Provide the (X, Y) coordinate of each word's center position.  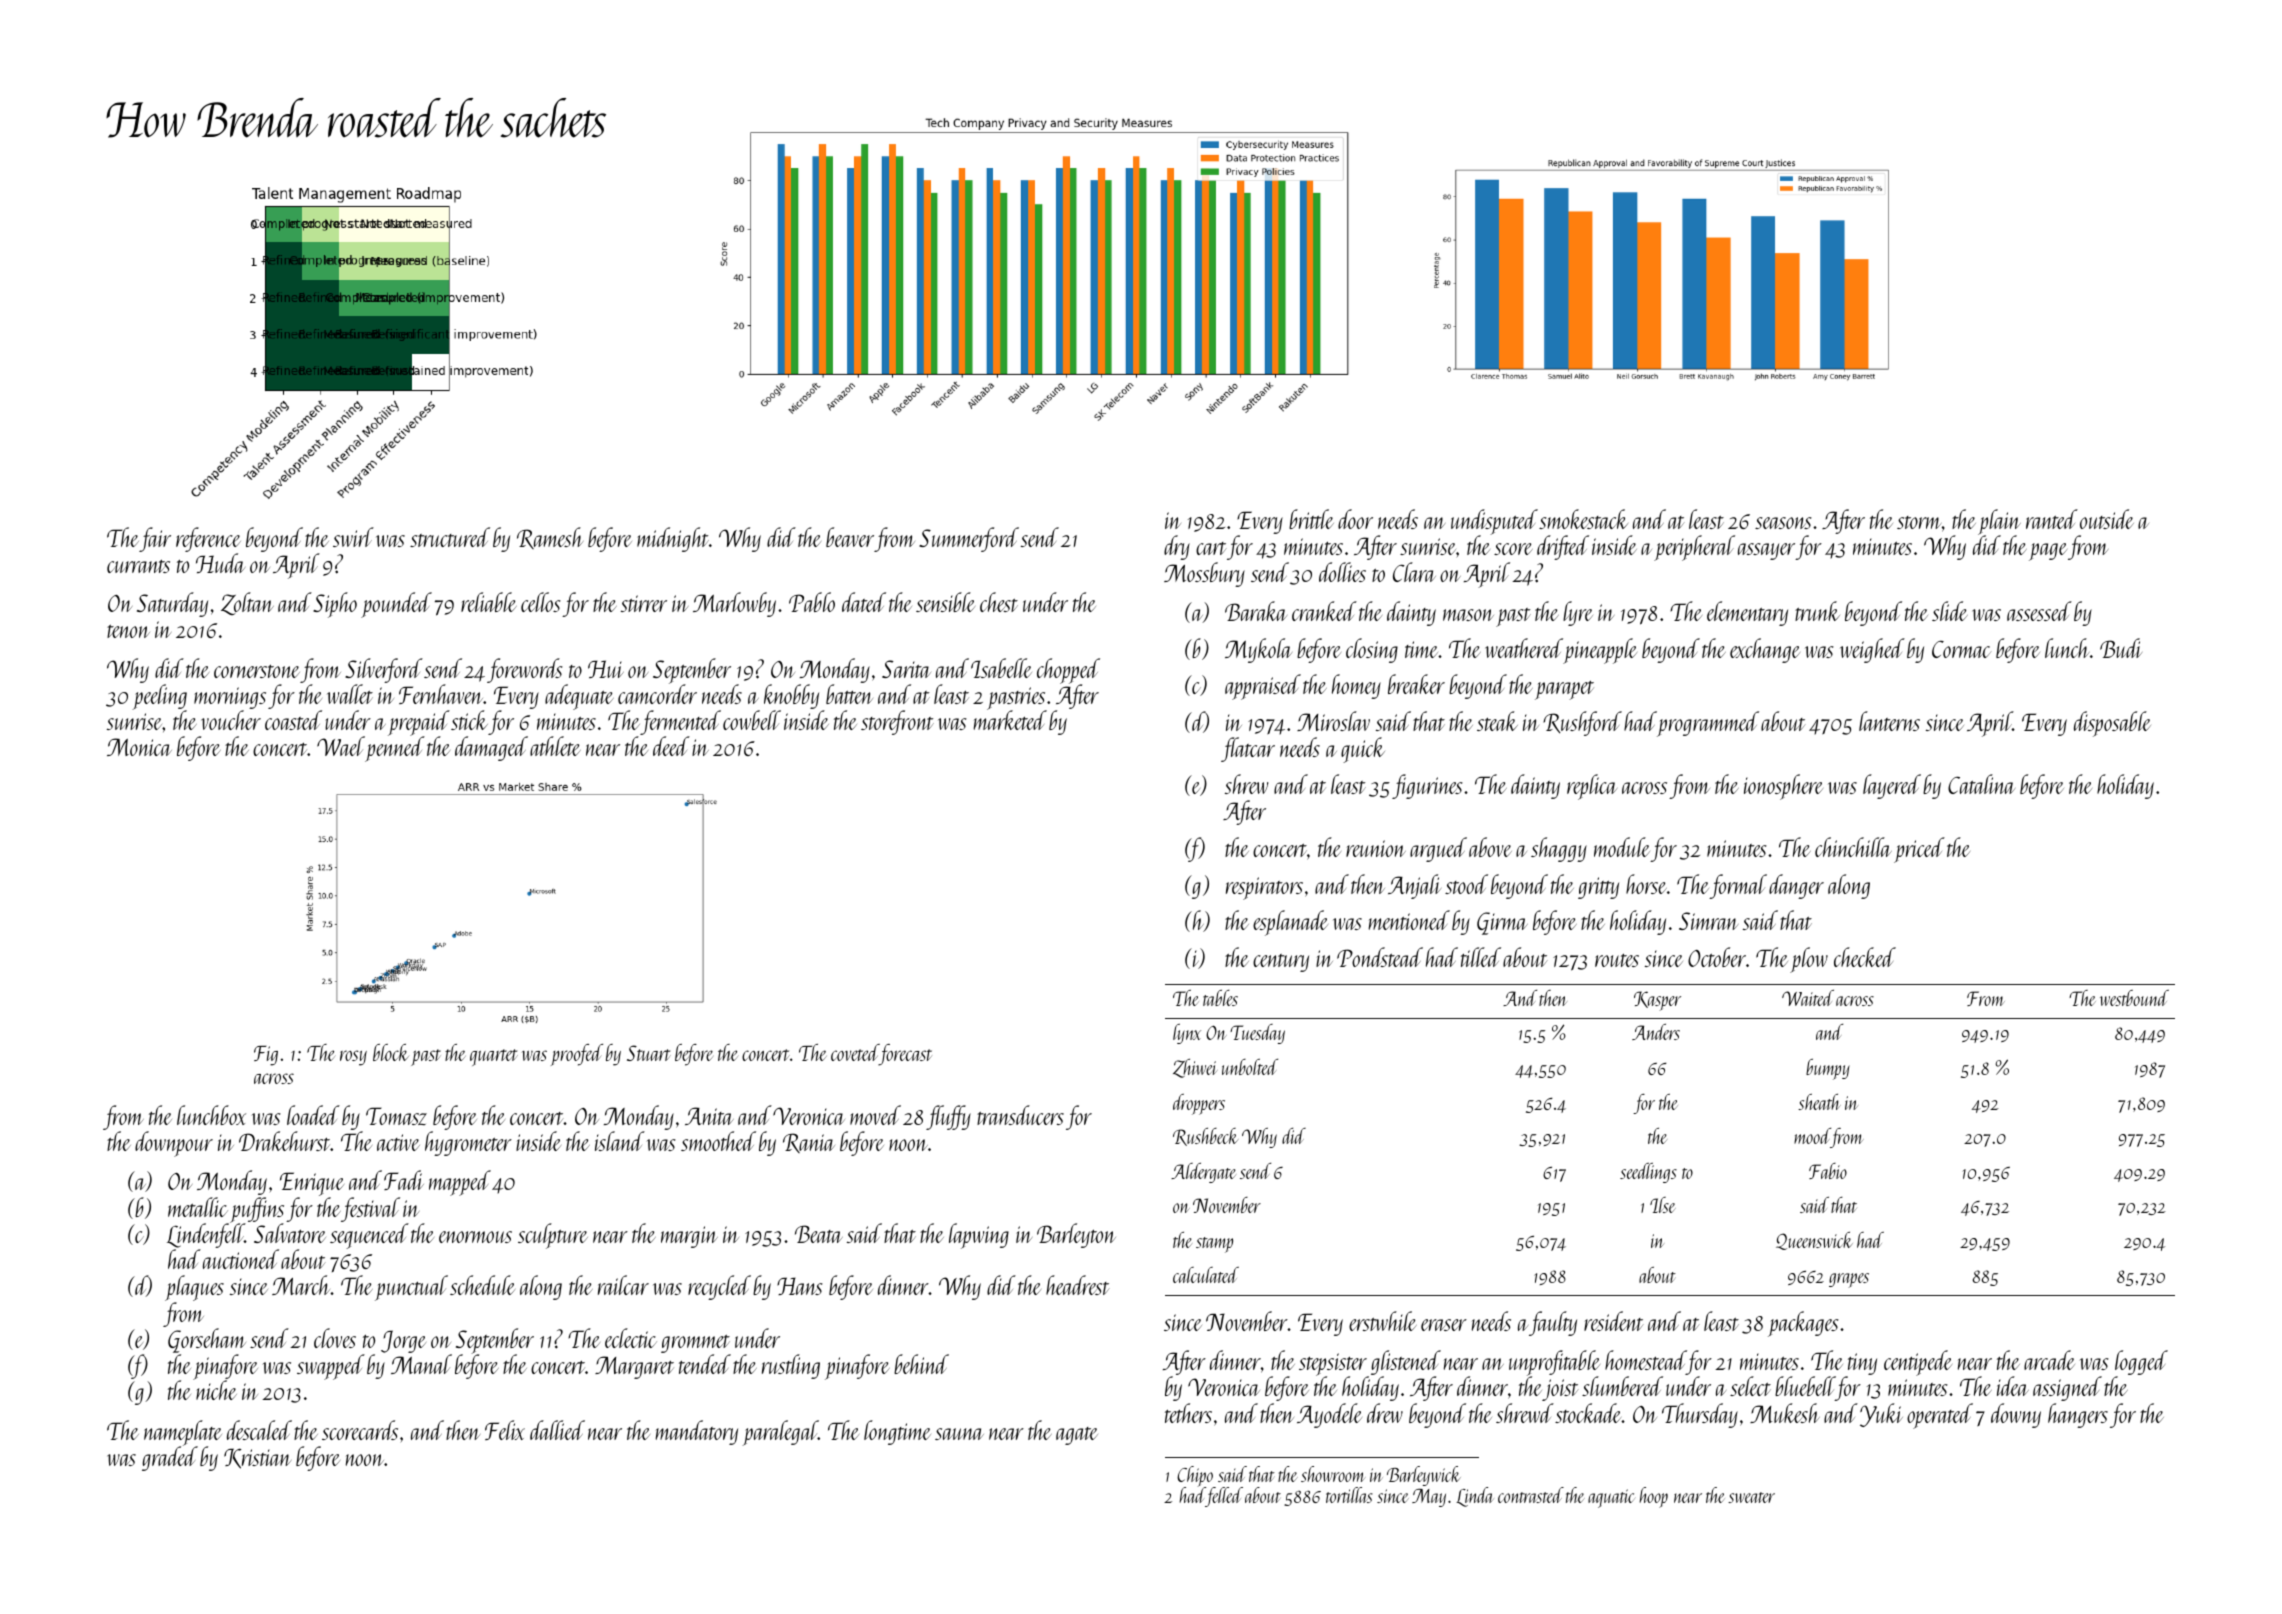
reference (208, 539)
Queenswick (1814, 1241)
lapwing (979, 1236)
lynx (1187, 1034)
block (391, 1052)
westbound (2134, 998)
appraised (1263, 687)
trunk (1817, 611)
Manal (421, 1364)
